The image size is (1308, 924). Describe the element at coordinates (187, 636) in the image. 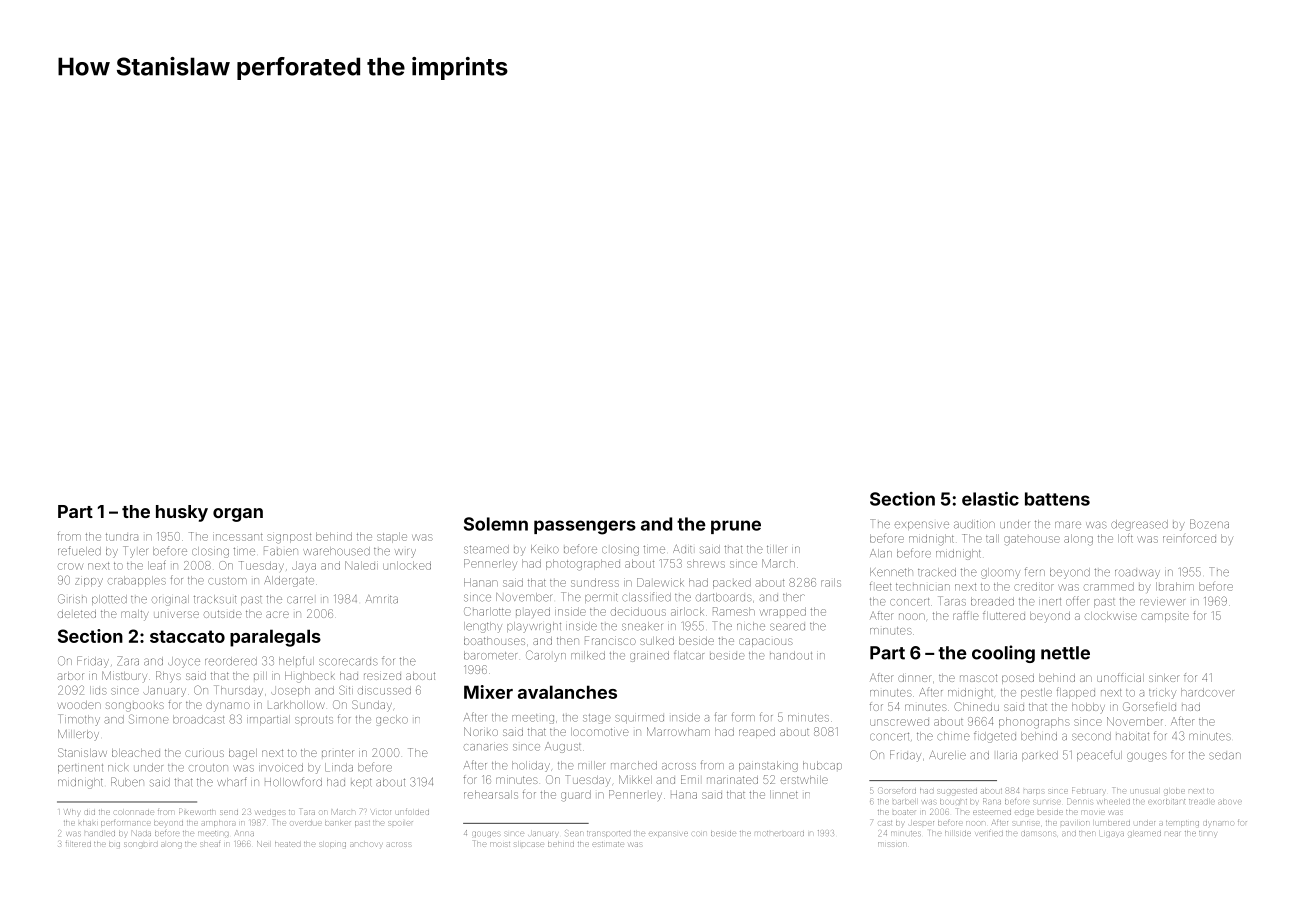

I see `staccato` at that location.
